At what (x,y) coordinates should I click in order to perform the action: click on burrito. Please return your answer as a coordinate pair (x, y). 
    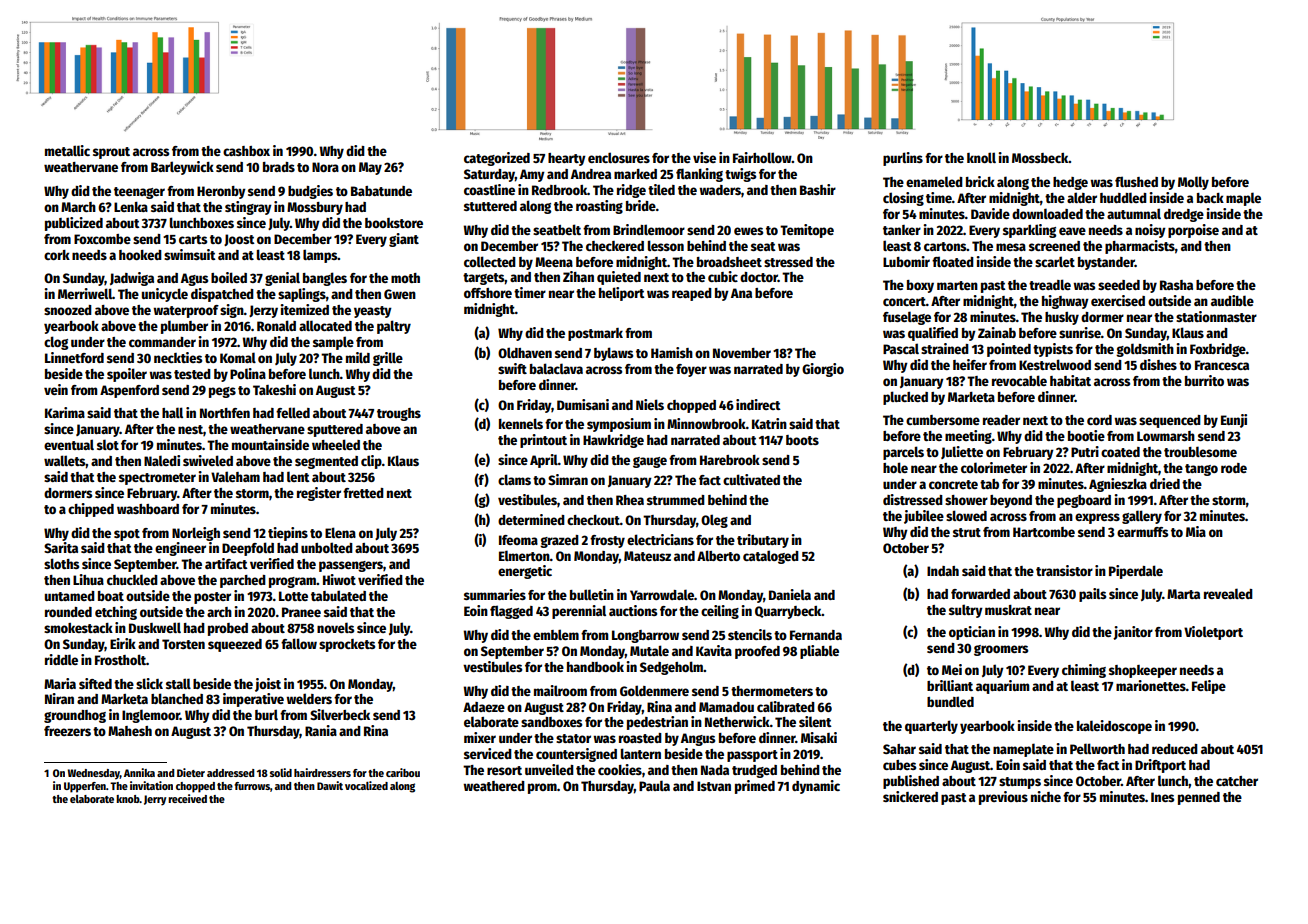
    Looking at the image, I should click on (1204, 380).
